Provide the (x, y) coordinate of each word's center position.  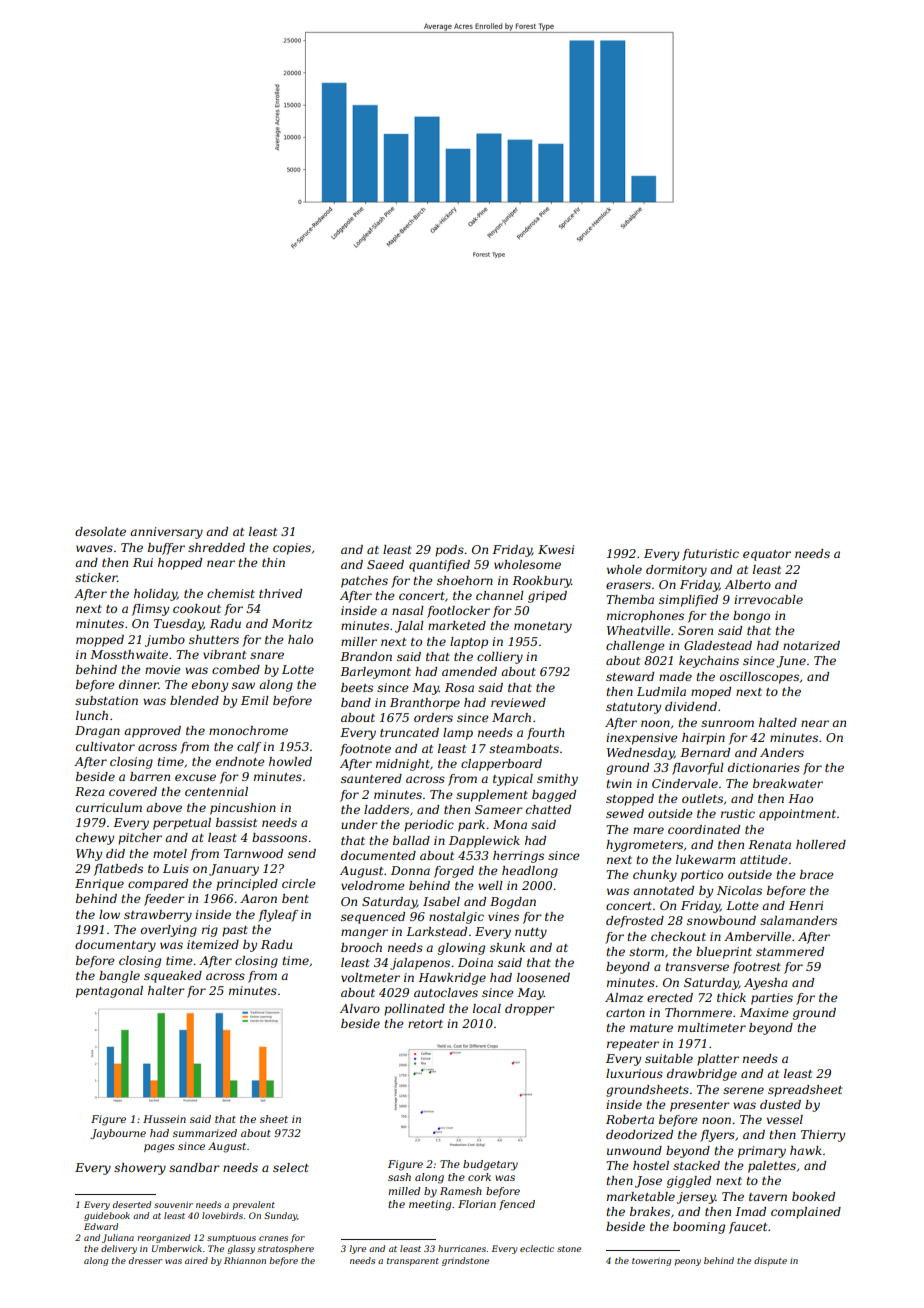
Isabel (441, 901)
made (675, 676)
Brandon (366, 656)
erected (670, 997)
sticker (96, 577)
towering (651, 1261)
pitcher (140, 839)
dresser (145, 1260)
